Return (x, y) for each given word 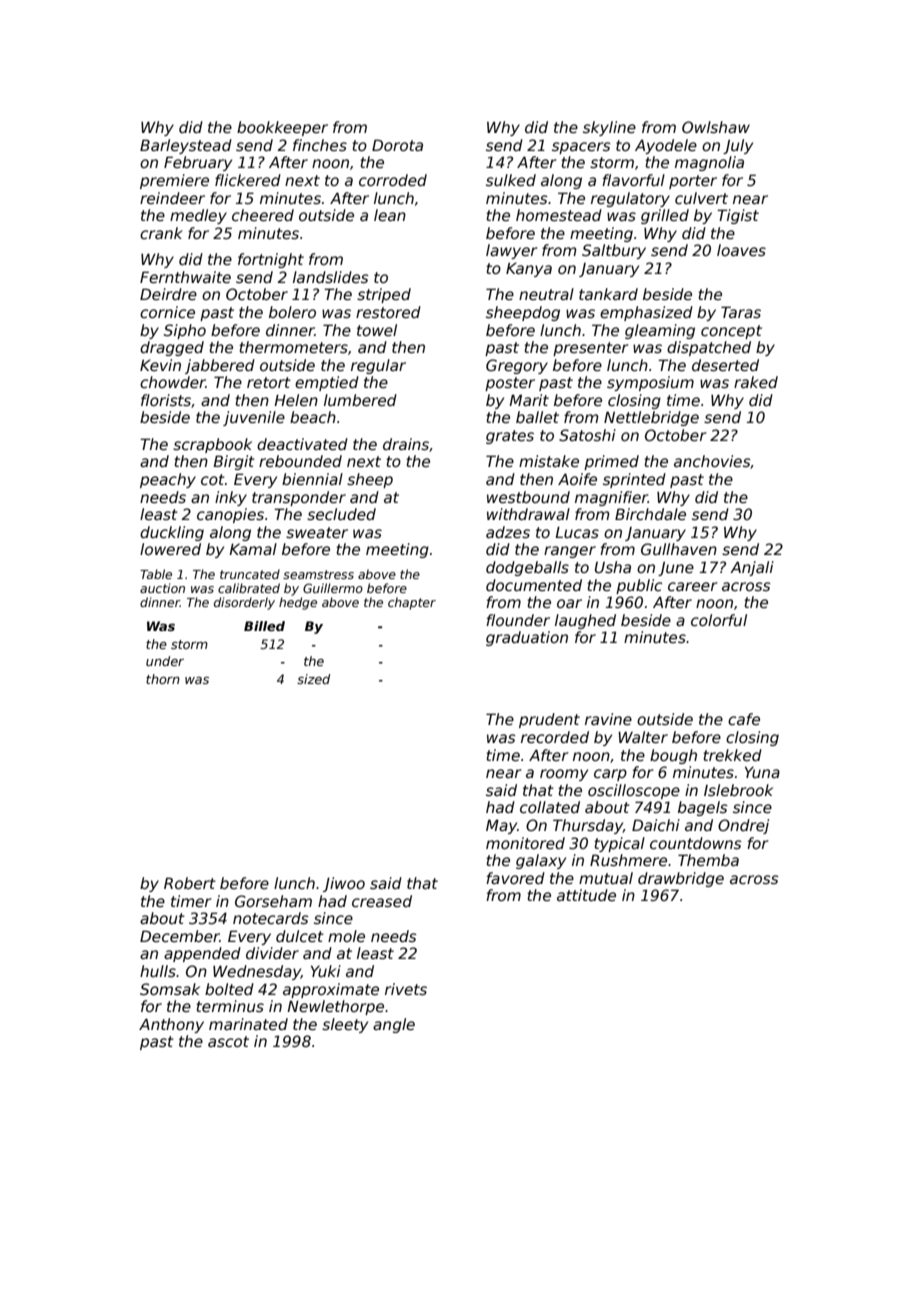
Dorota (397, 145)
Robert (190, 883)
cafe (744, 719)
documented (534, 585)
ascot (228, 1041)
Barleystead (186, 146)
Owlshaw (716, 127)
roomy (564, 775)
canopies (230, 515)
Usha (613, 567)
